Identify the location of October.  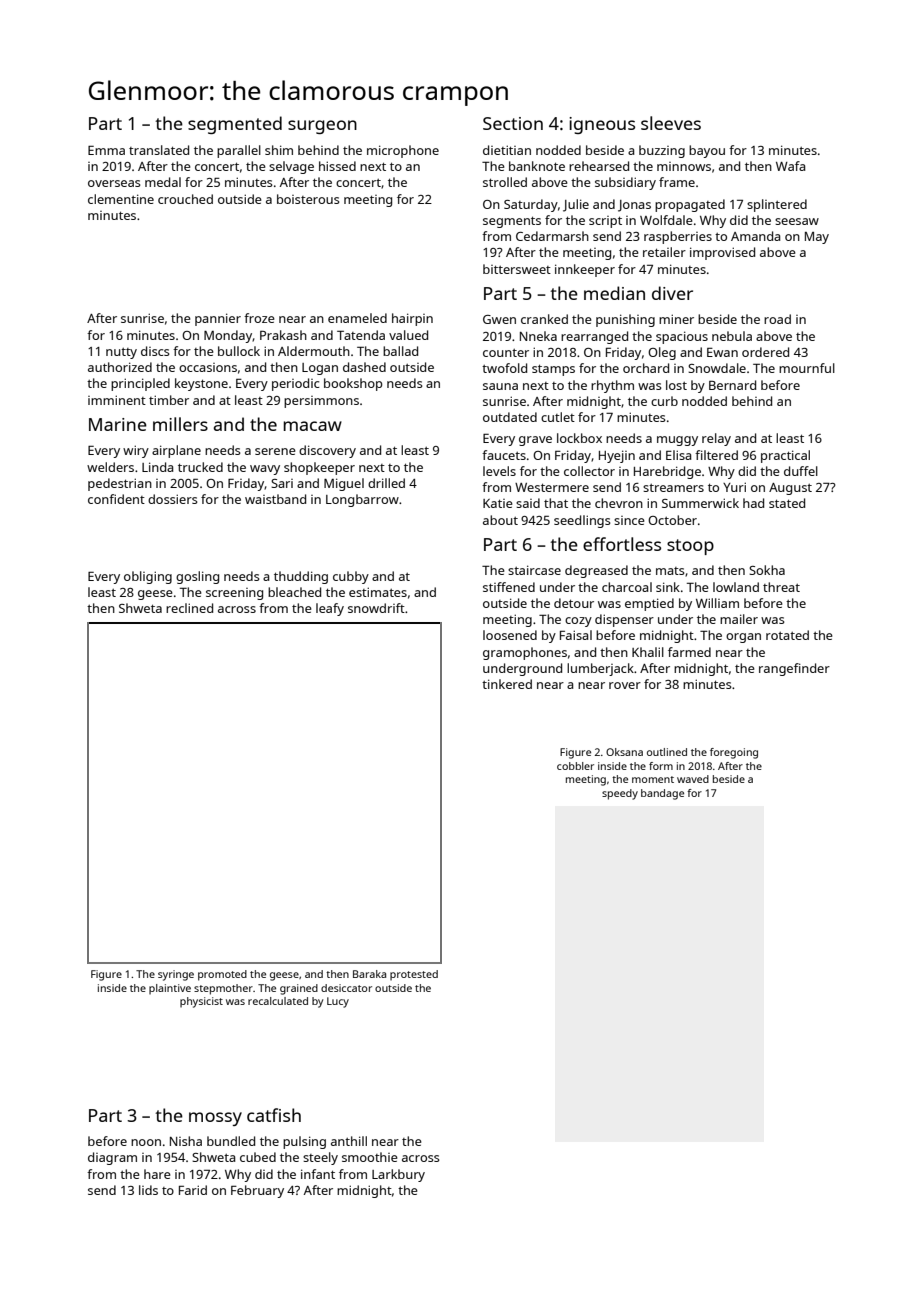
(672, 520).
